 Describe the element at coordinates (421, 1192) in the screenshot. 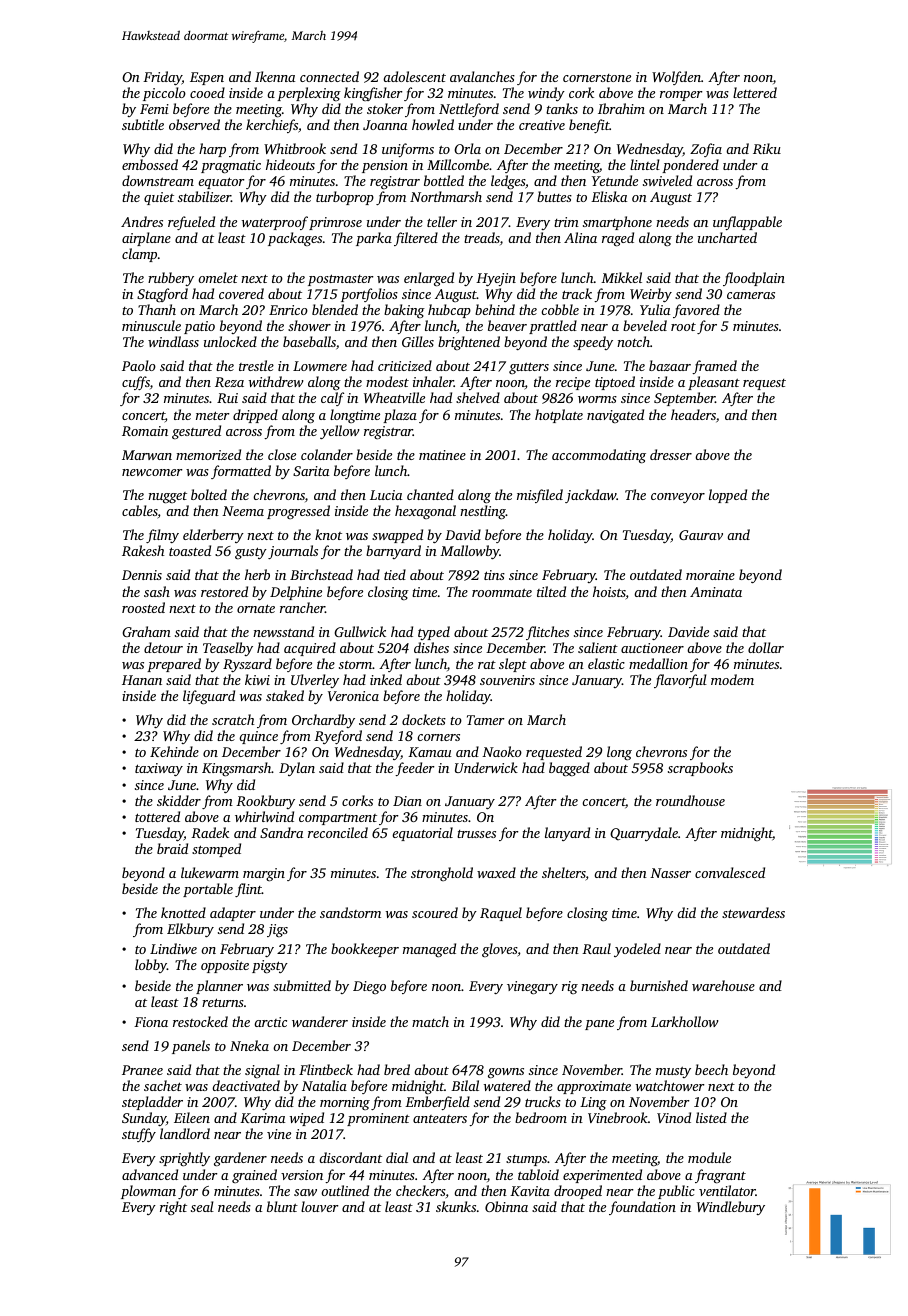

I see `checkers` at that location.
